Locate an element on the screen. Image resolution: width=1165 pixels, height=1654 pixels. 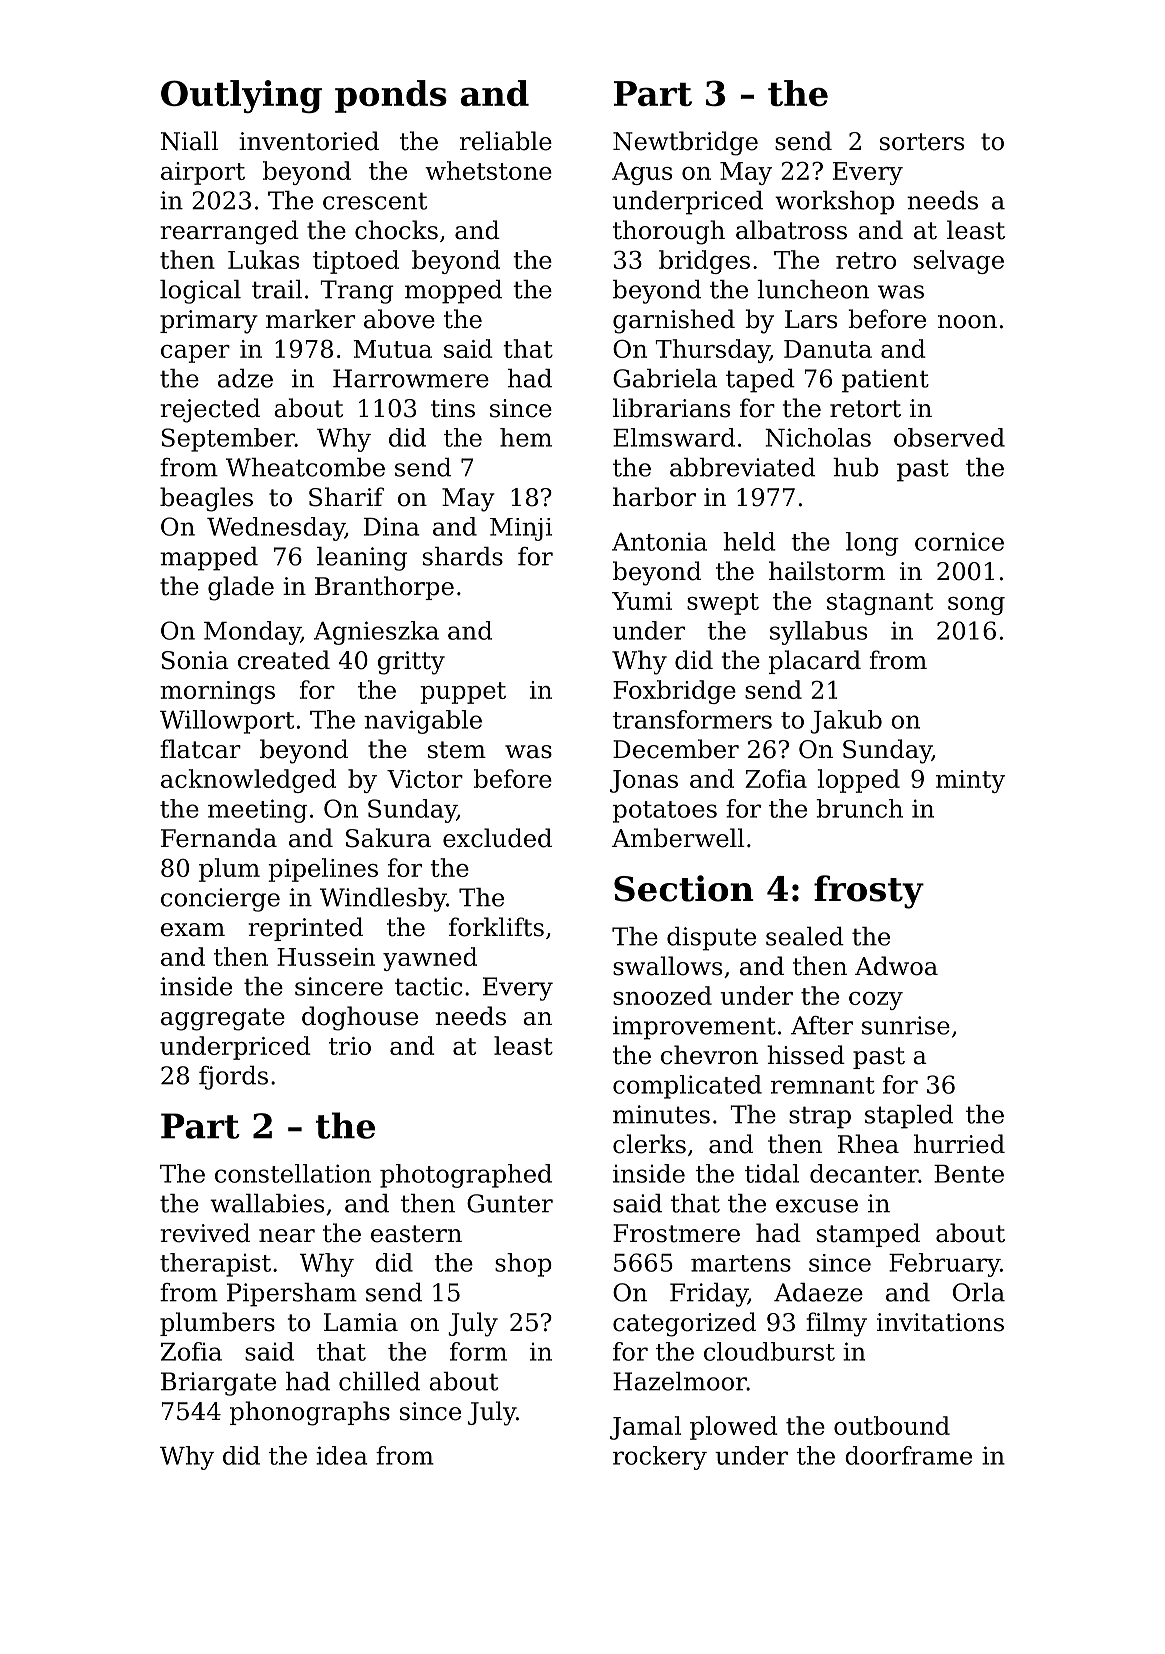
Adwoa is located at coordinates (896, 966).
